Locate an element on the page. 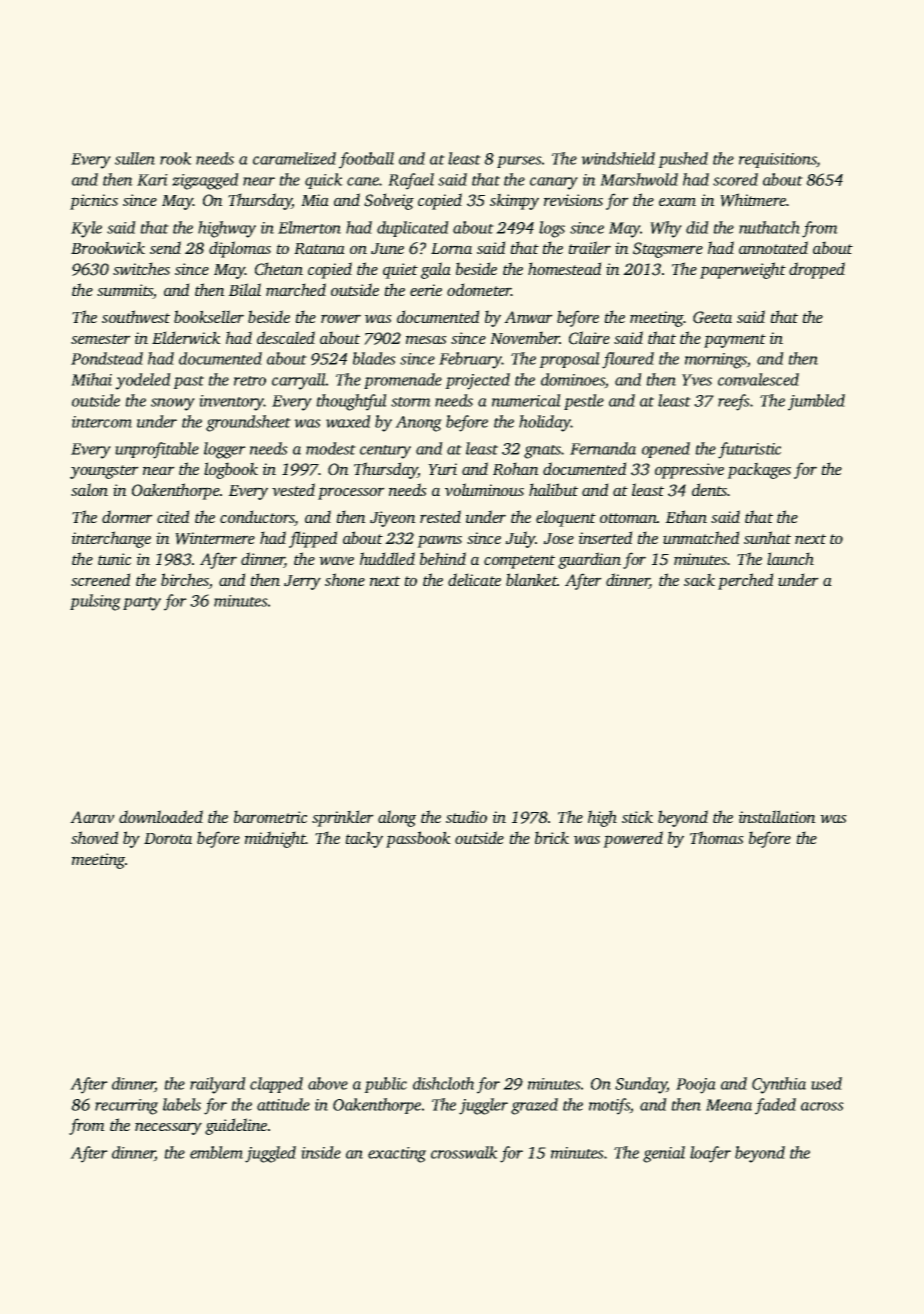 The image size is (924, 1314). emblem is located at coordinates (216, 1152).
